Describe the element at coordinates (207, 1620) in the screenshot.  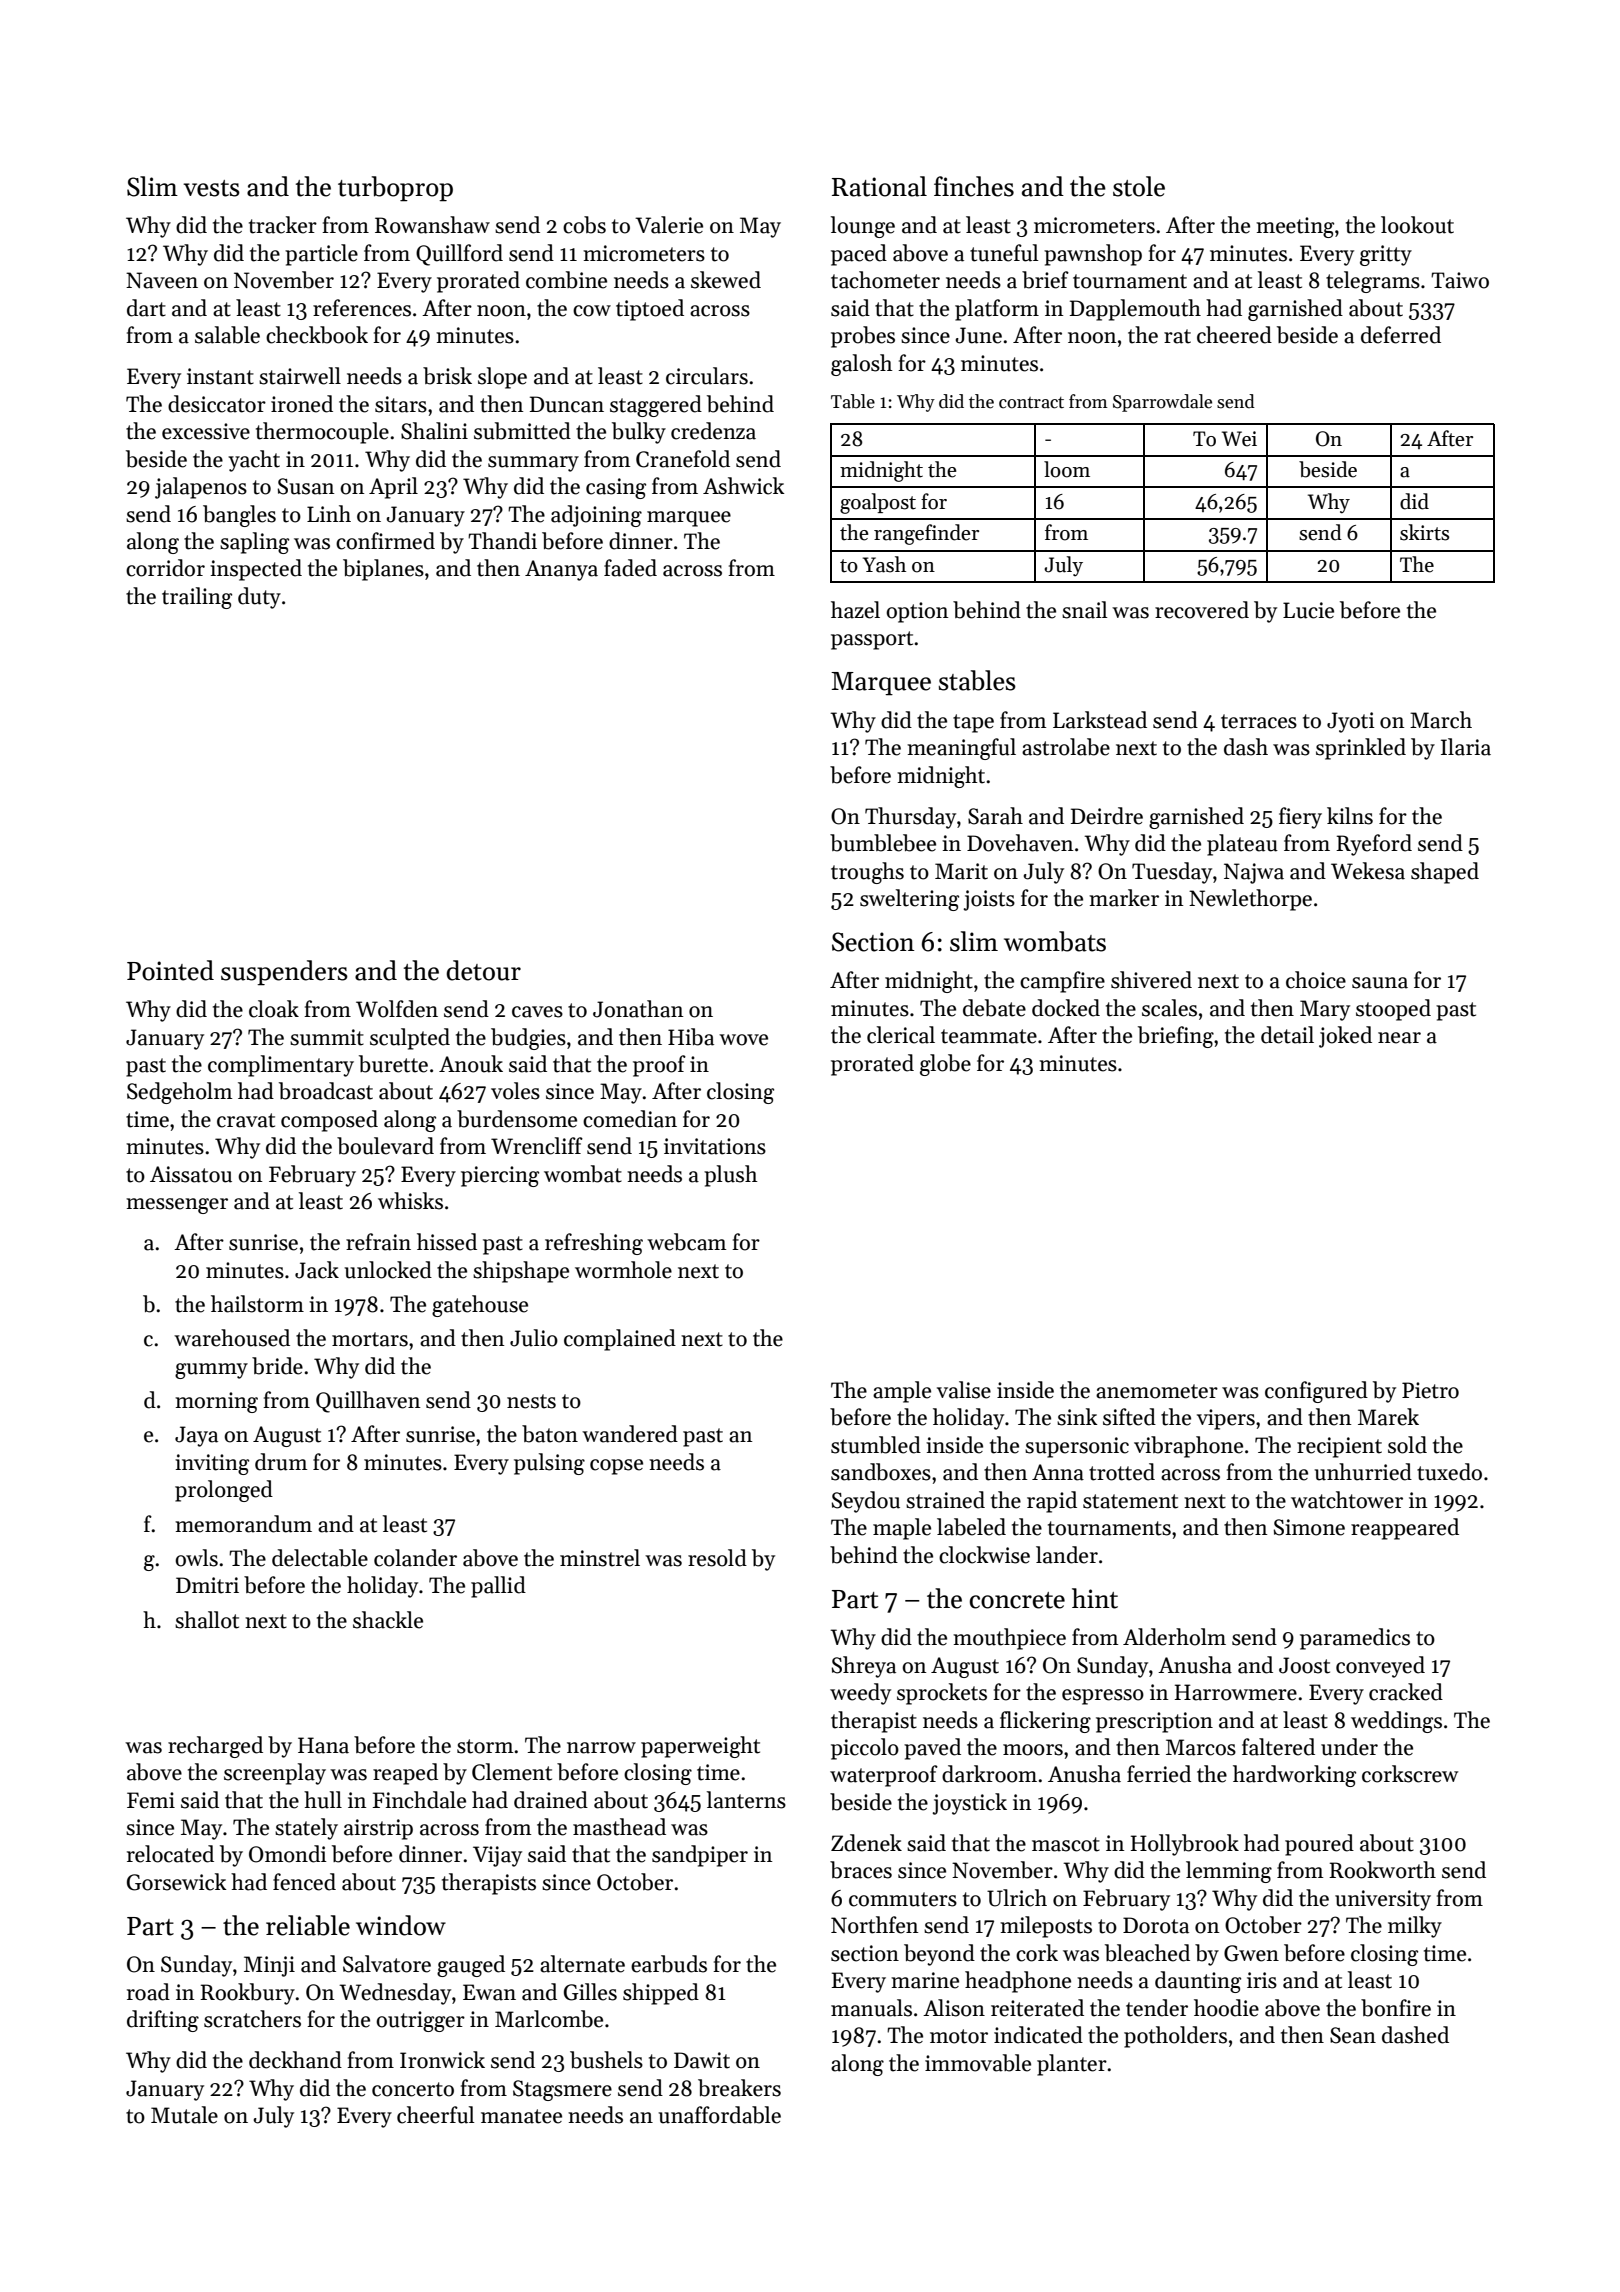
I see `shallot` at that location.
